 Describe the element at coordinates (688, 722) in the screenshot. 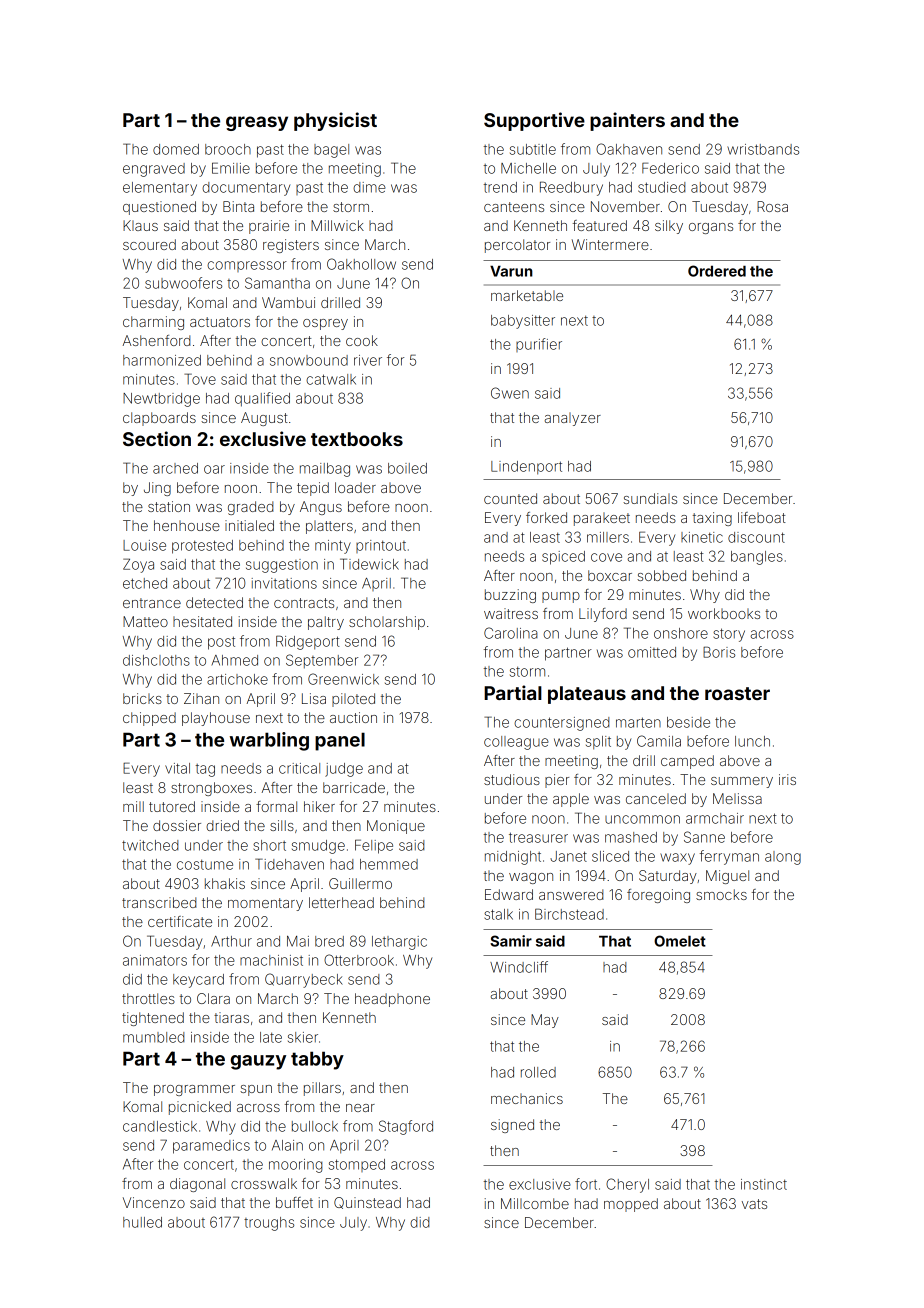

I see `beside` at that location.
